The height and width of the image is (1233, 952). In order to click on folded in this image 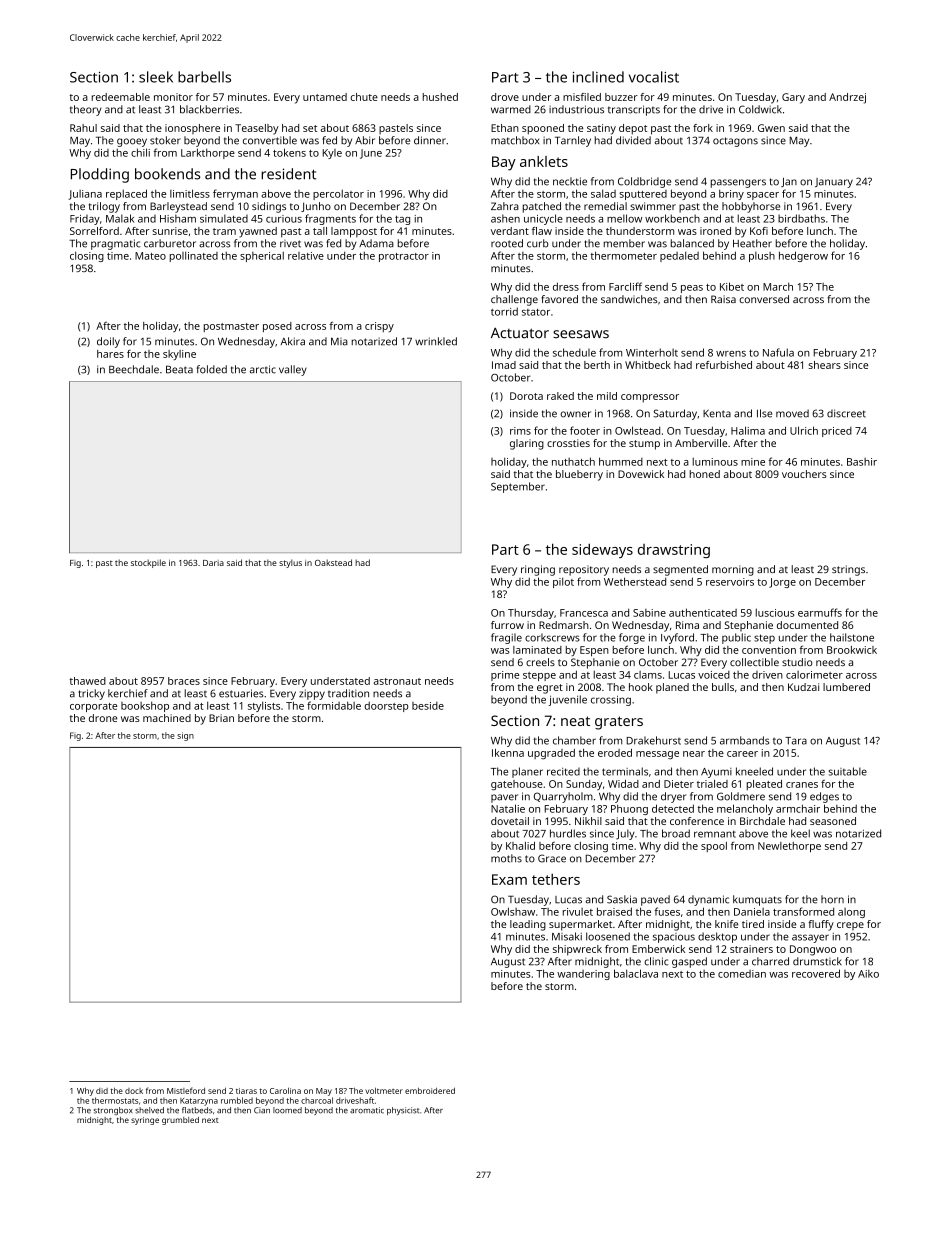, I will do `click(212, 369)`.
